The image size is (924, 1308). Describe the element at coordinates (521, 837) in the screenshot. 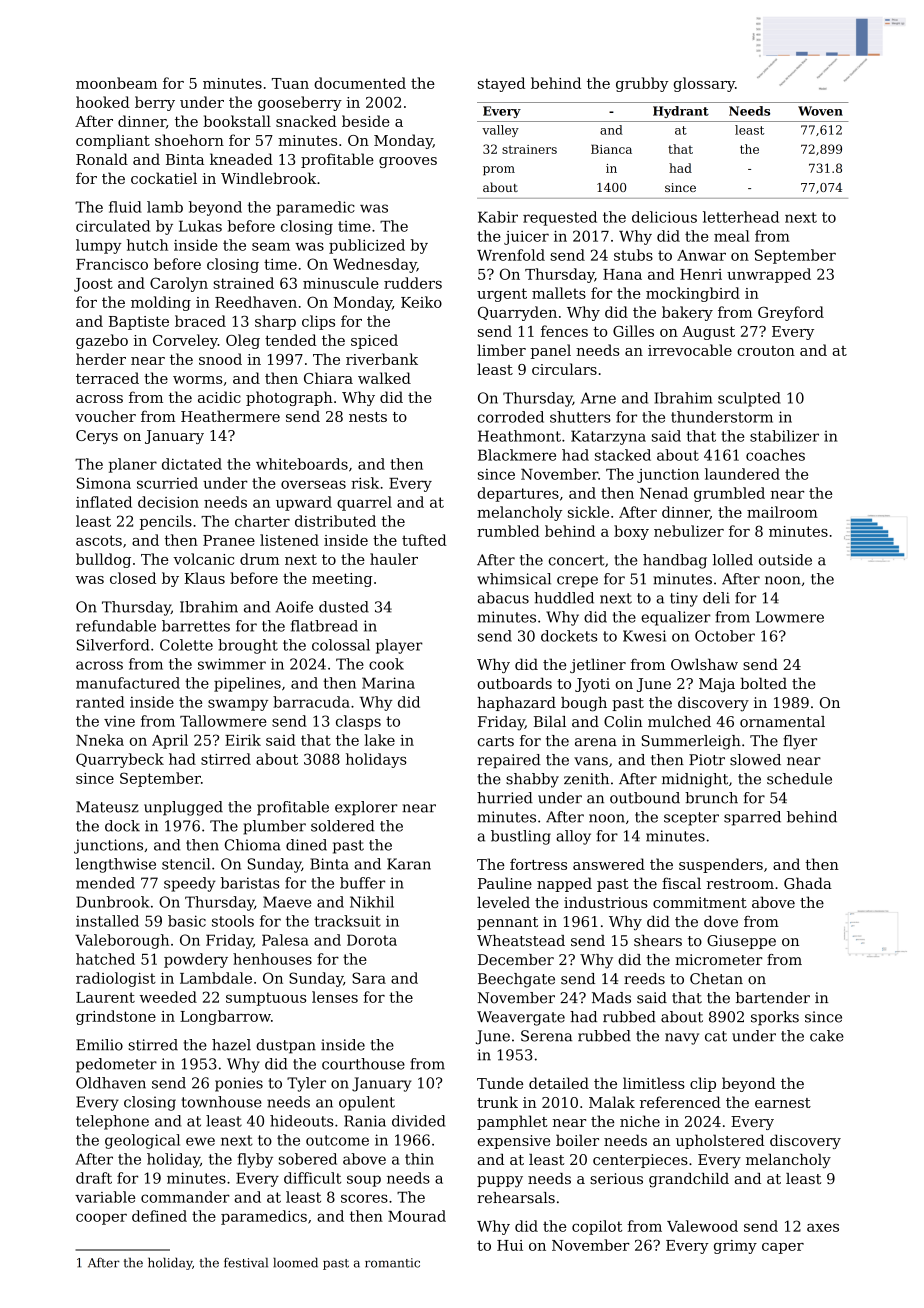

I see `bustling` at that location.
